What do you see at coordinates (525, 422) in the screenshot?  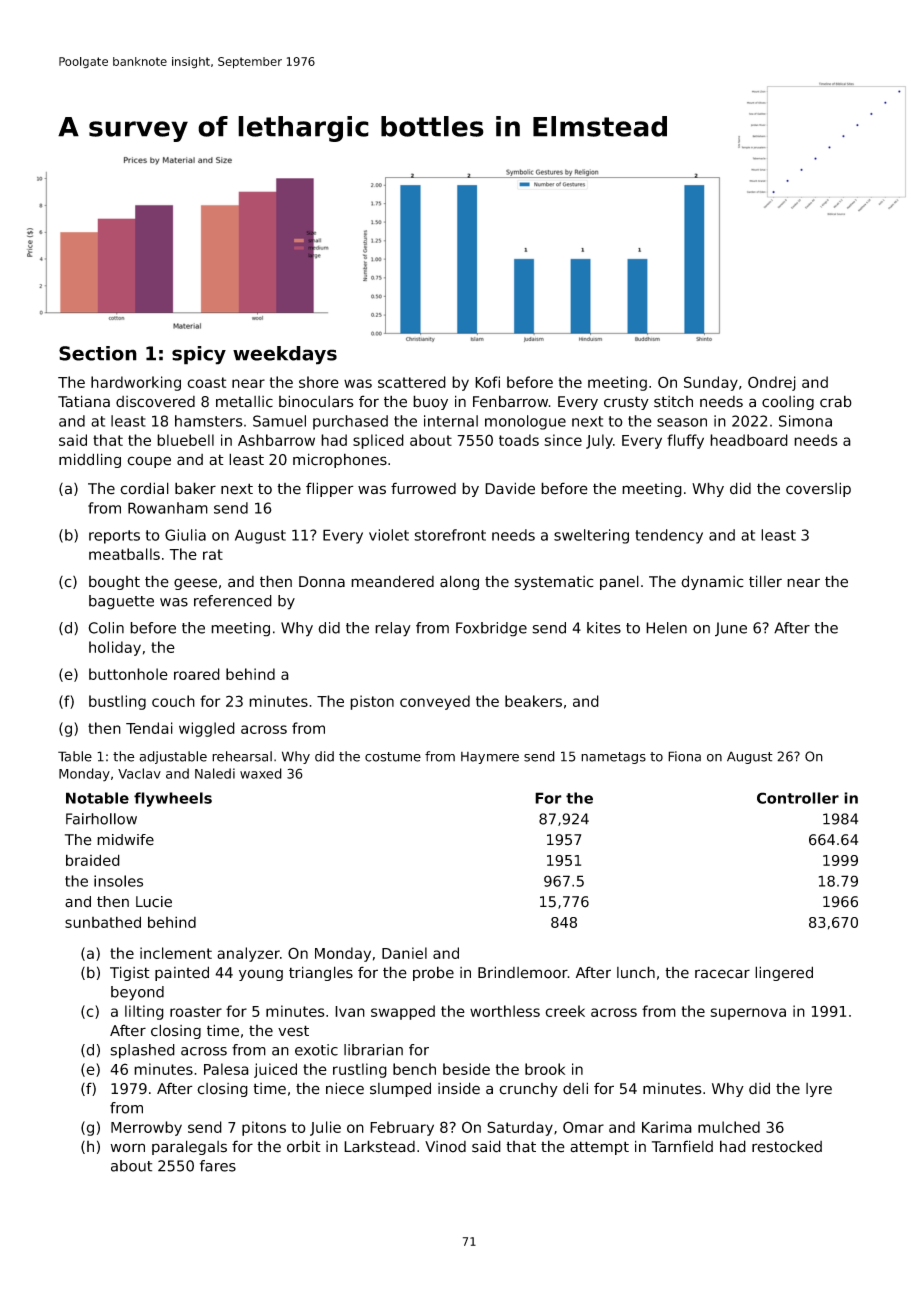 I see `monologue` at bounding box center [525, 422].
